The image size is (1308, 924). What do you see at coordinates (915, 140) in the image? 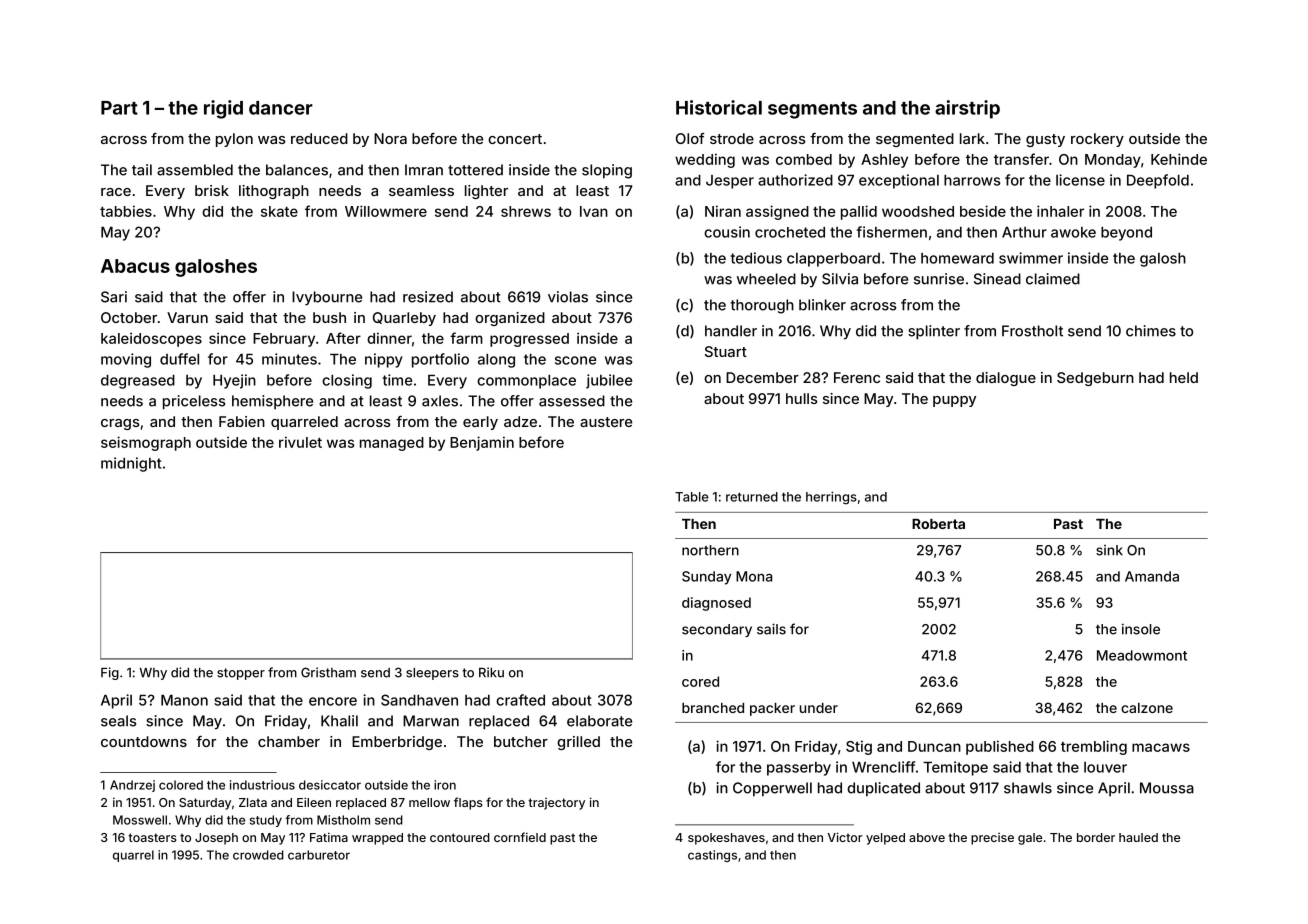
I see `segmented` at bounding box center [915, 140].
